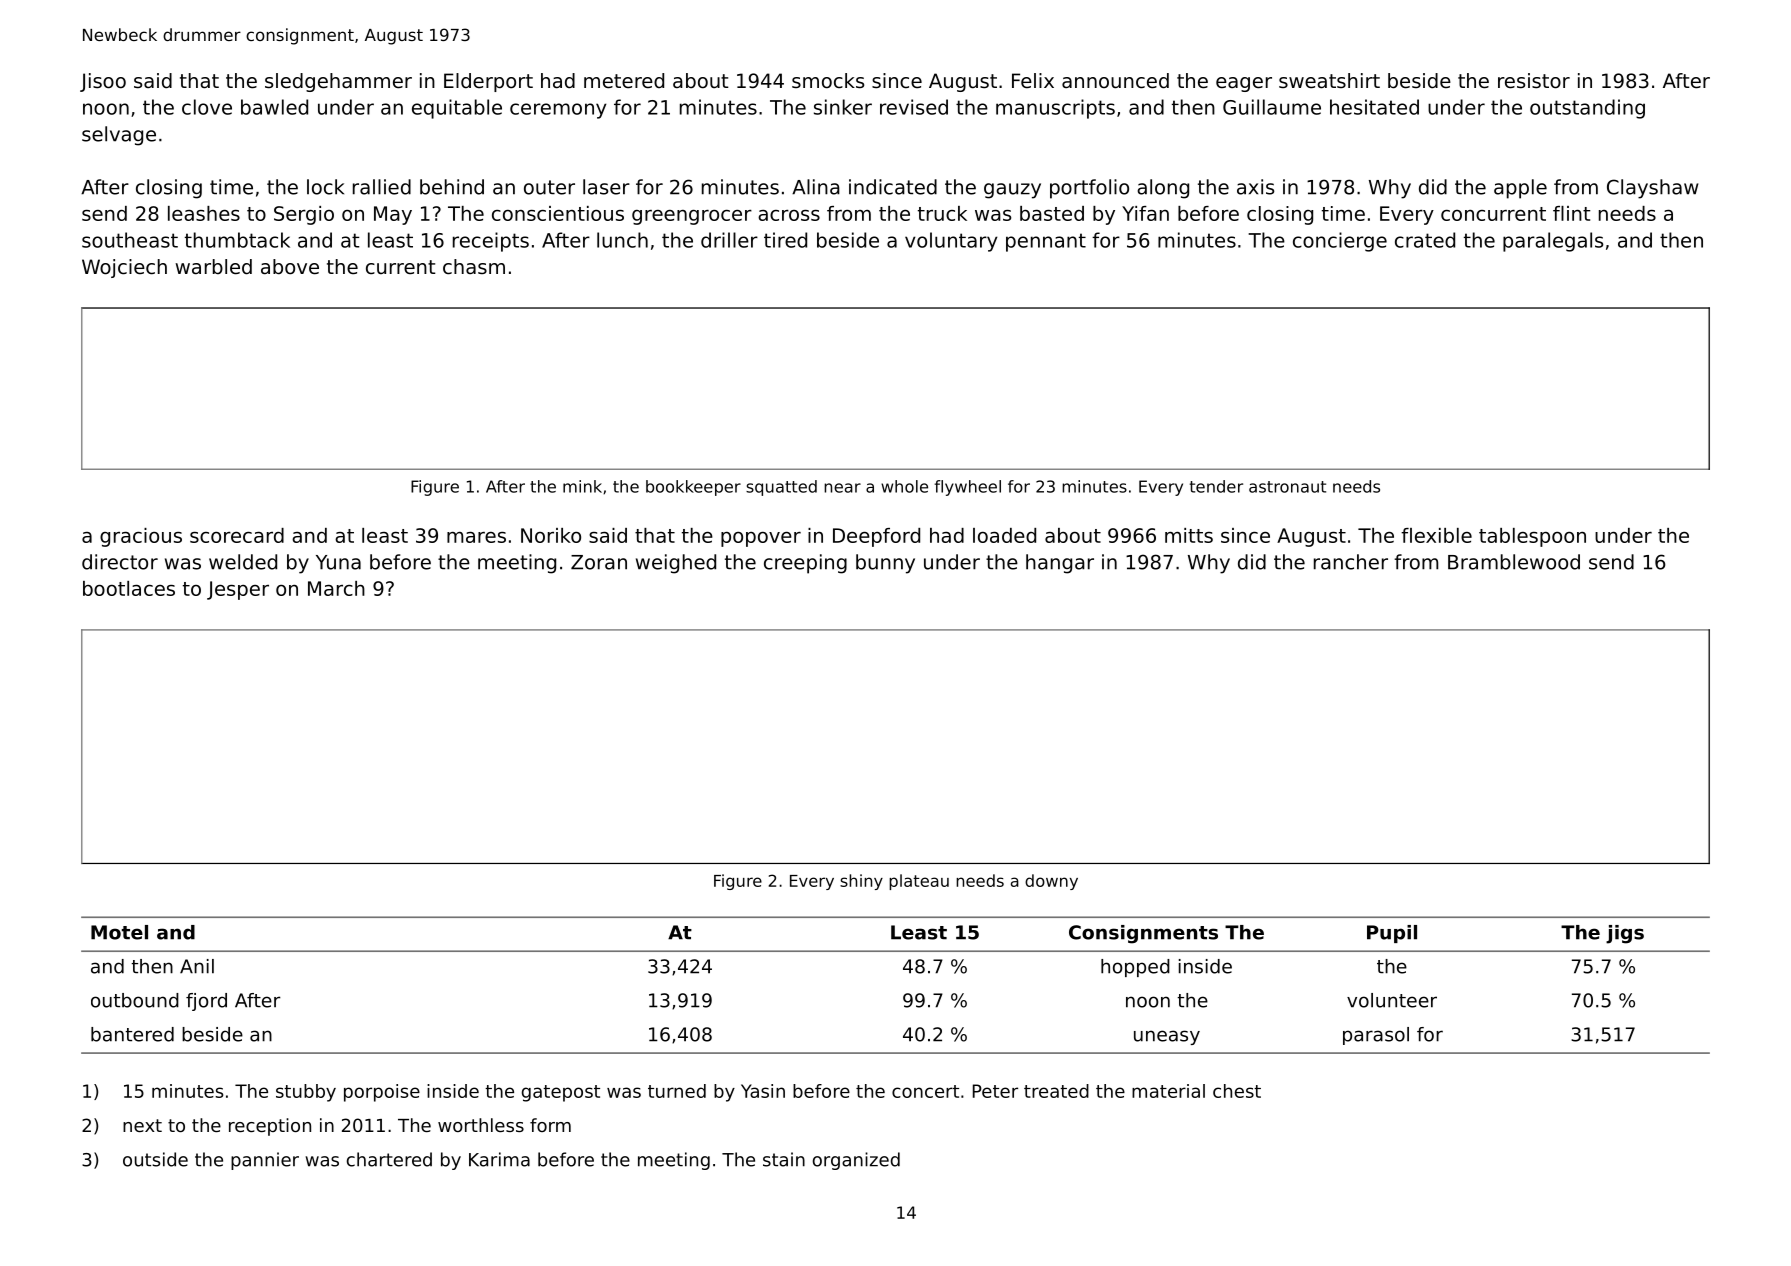 Image resolution: width=1791 pixels, height=1266 pixels. I want to click on tablespoon, so click(1532, 537).
